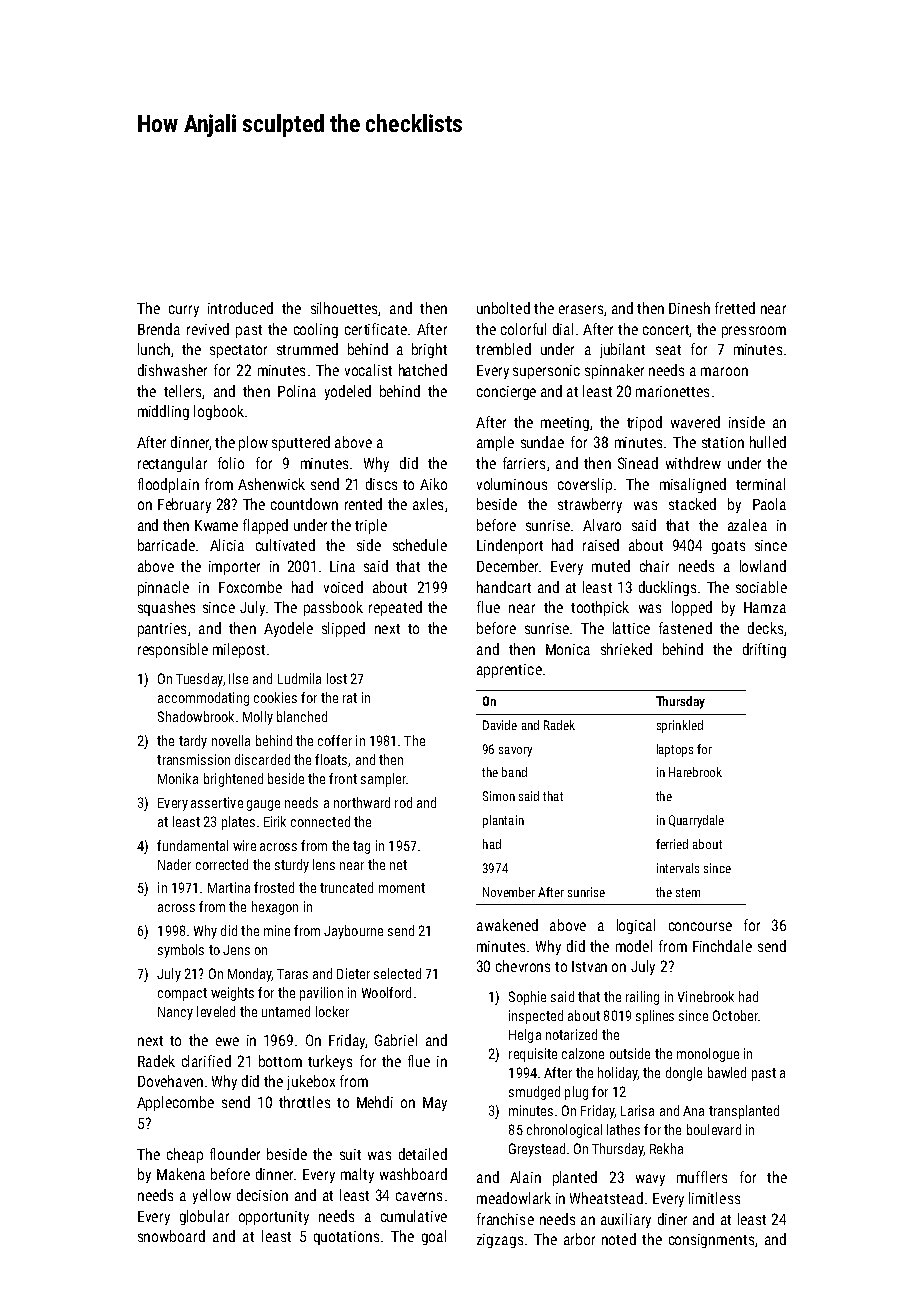  Describe the element at coordinates (696, 821) in the page. I see `Quarrydale` at that location.
